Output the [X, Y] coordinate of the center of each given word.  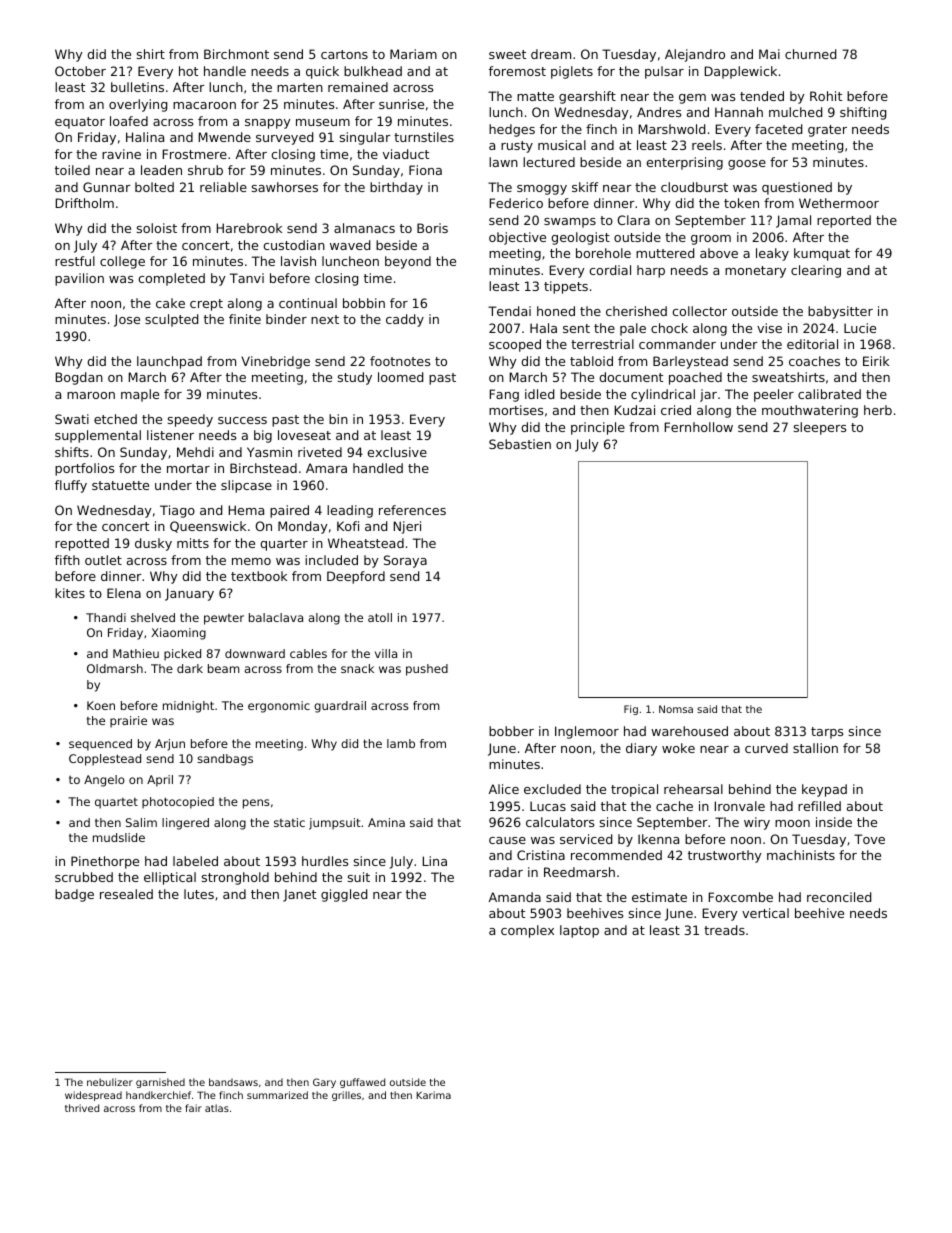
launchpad [169, 362]
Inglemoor [587, 732]
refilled [819, 806]
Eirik [876, 361]
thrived [82, 1108]
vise [769, 328]
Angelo [104, 781]
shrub [205, 170]
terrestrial [602, 344]
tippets [566, 287]
